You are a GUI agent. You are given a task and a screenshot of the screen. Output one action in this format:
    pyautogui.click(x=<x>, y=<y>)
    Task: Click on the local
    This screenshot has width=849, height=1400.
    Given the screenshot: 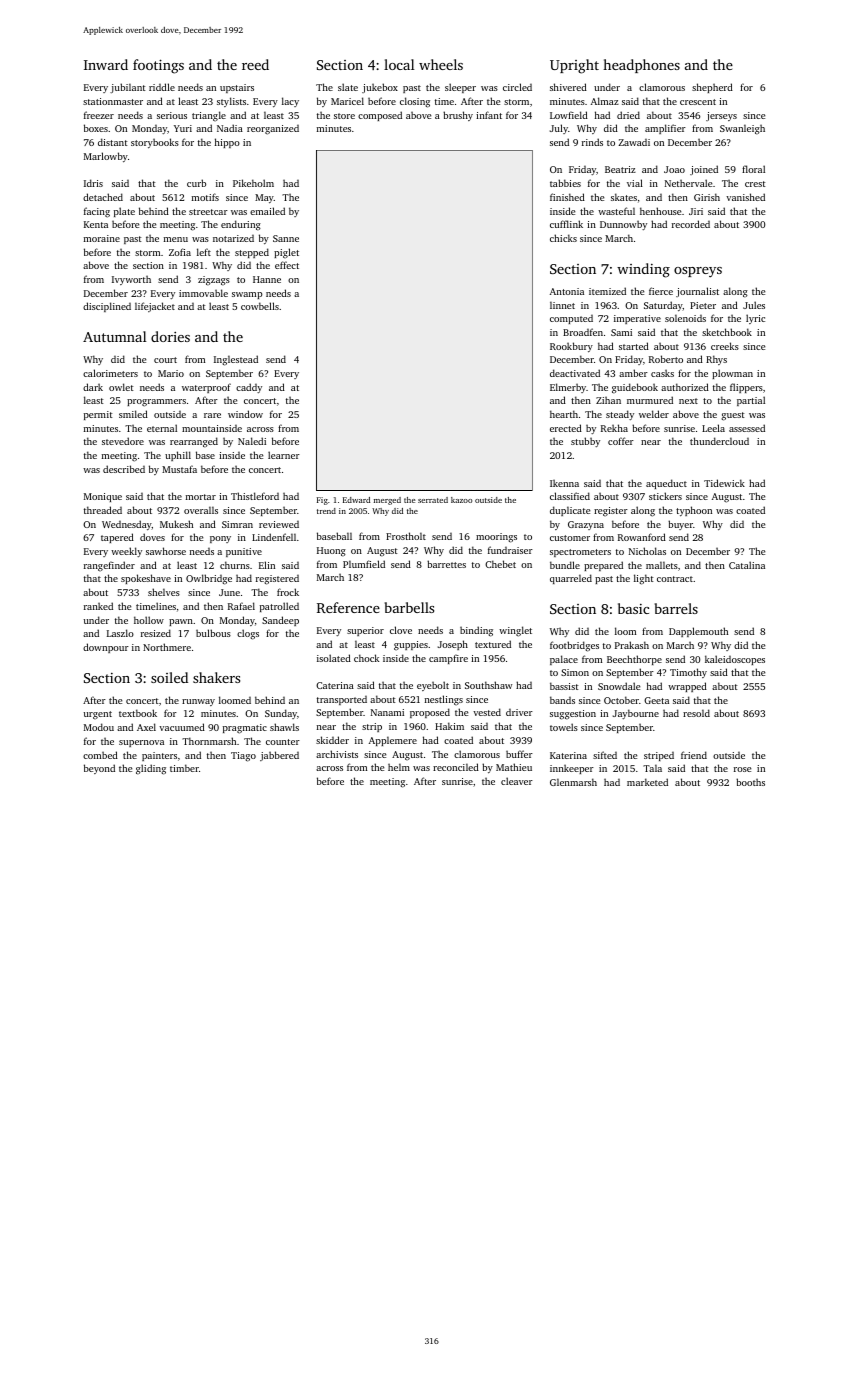 What is the action you would take?
    pyautogui.click(x=399, y=64)
